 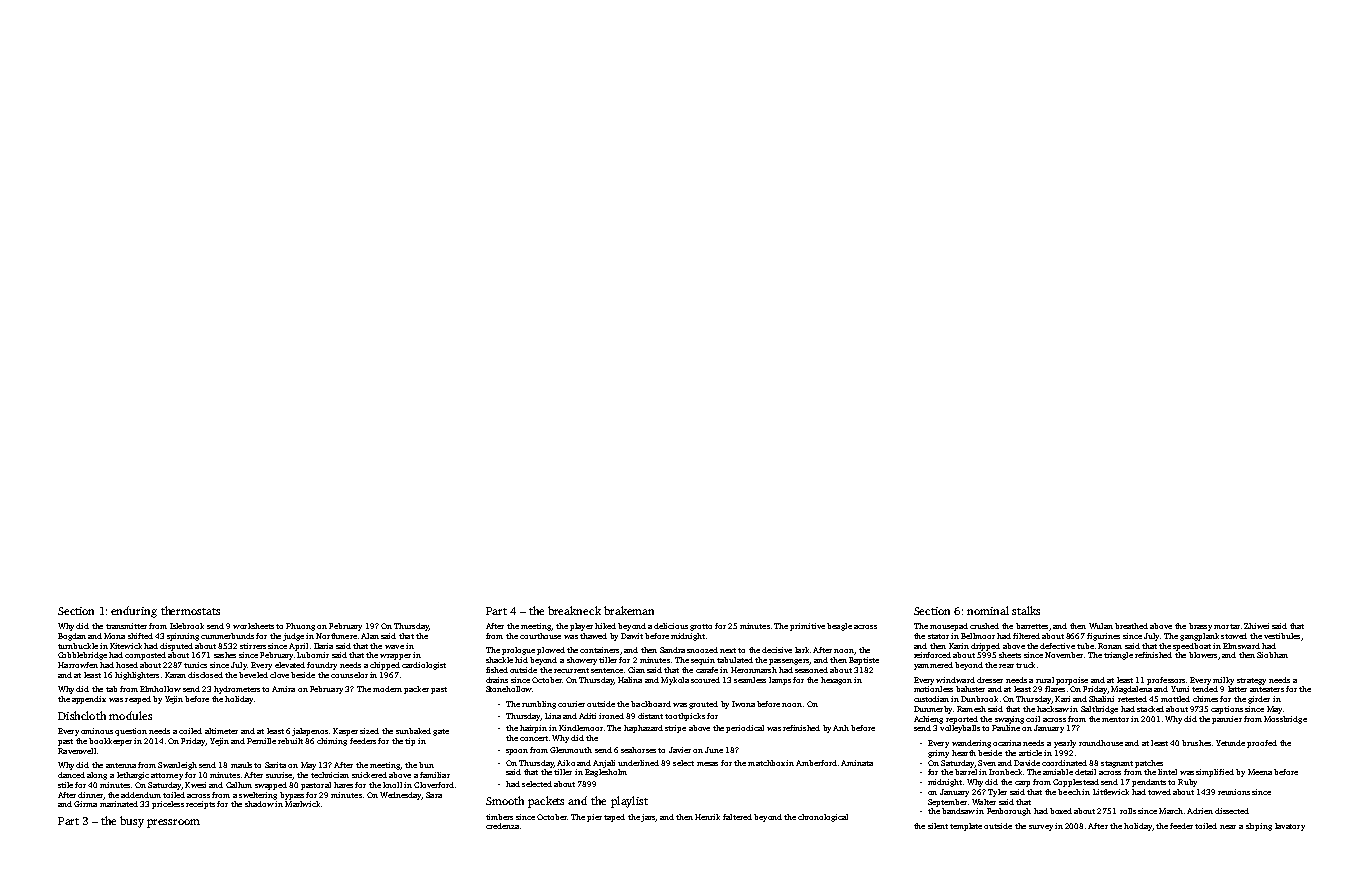 What do you see at coordinates (997, 793) in the screenshot?
I see `Tyler` at bounding box center [997, 793].
